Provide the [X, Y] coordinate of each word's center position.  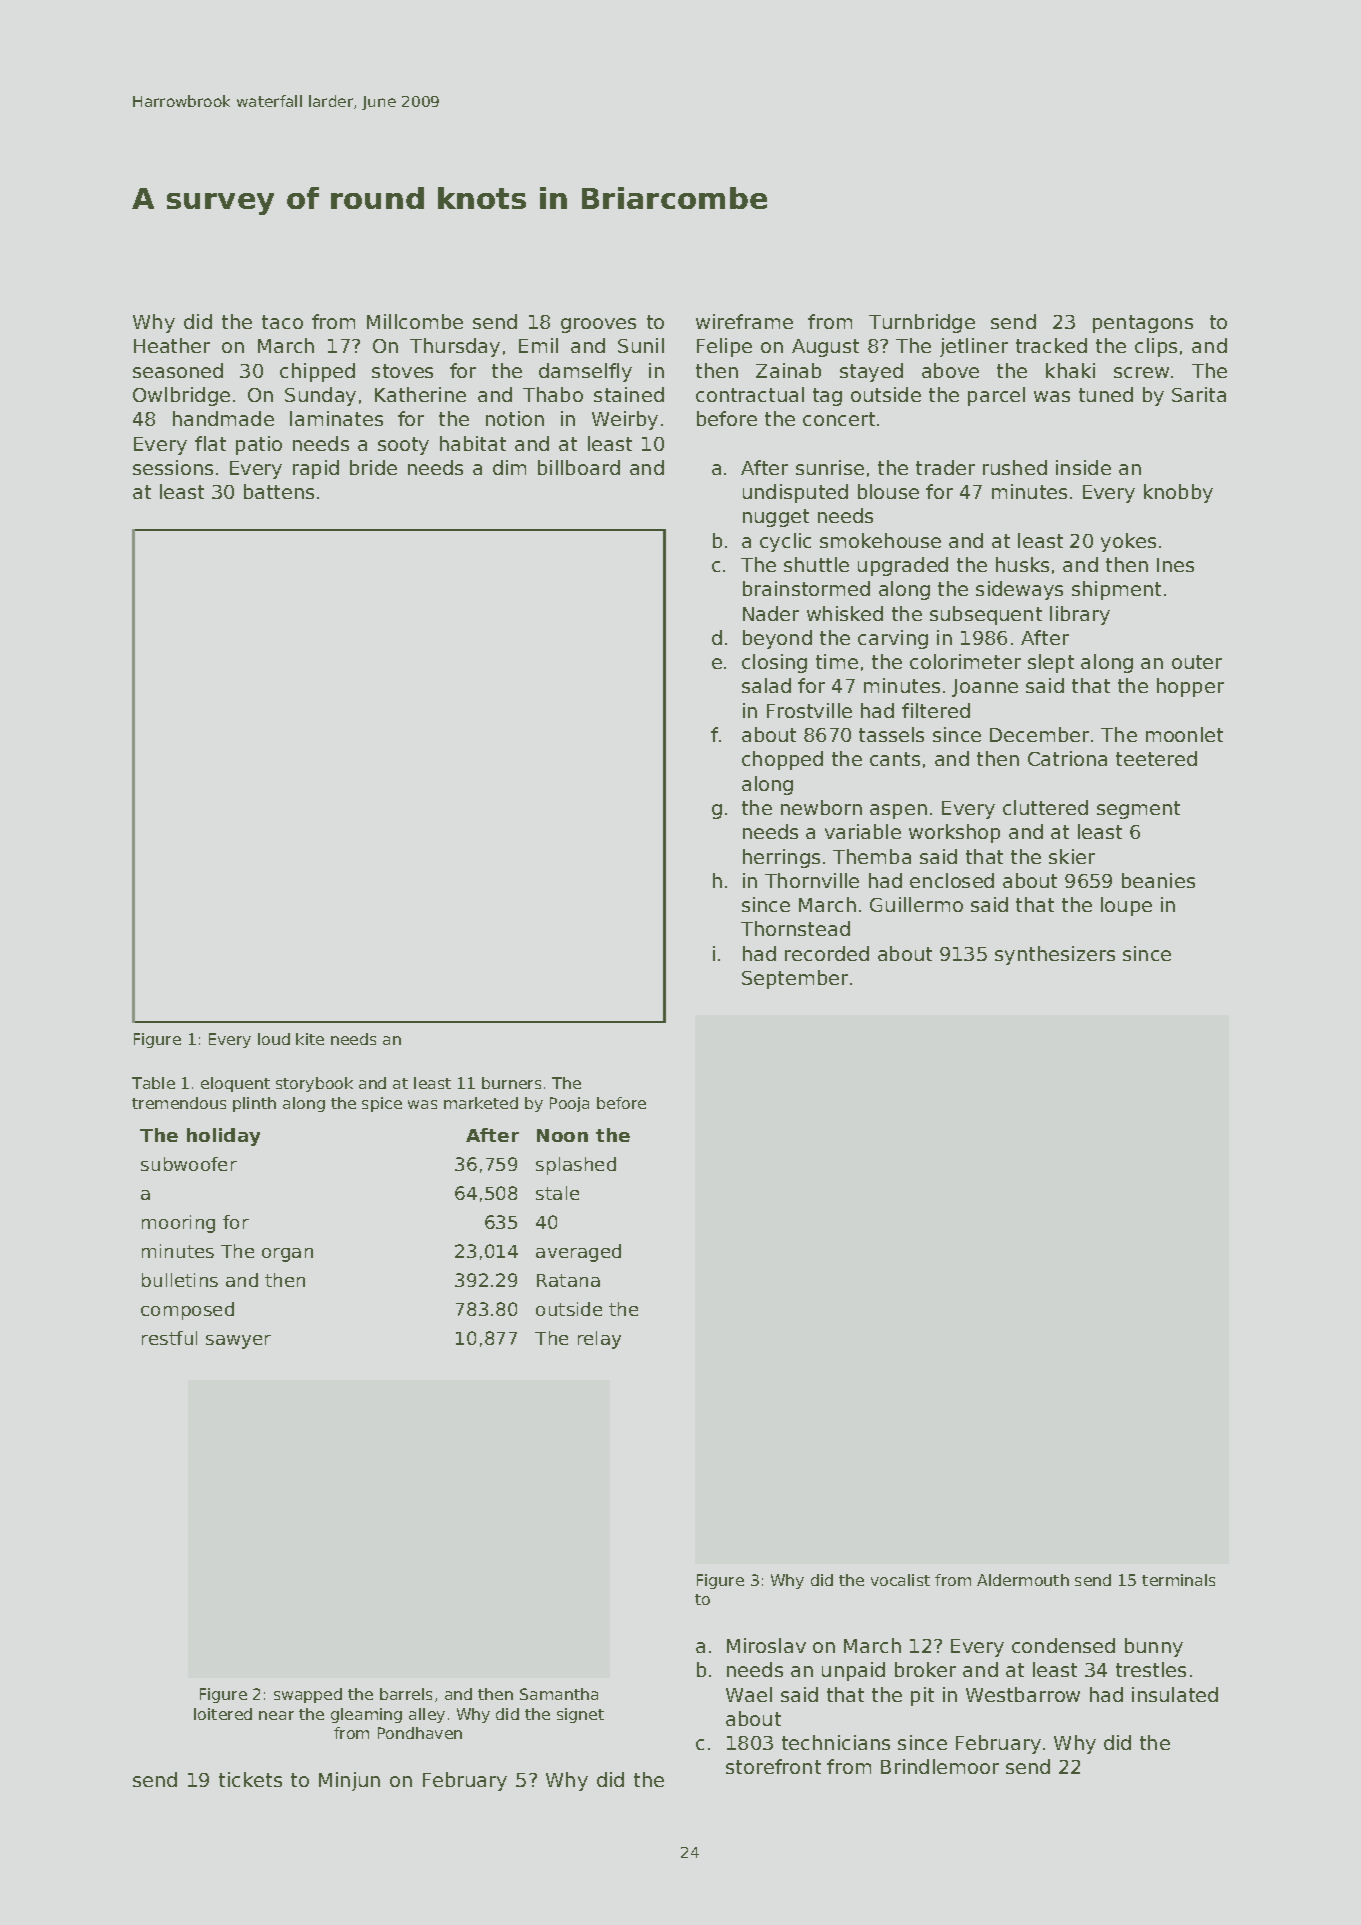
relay [599, 1340]
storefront [773, 1766]
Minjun [349, 1781]
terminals [1178, 1580]
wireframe [744, 321]
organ [287, 1255]
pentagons [1143, 324]
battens [279, 491]
